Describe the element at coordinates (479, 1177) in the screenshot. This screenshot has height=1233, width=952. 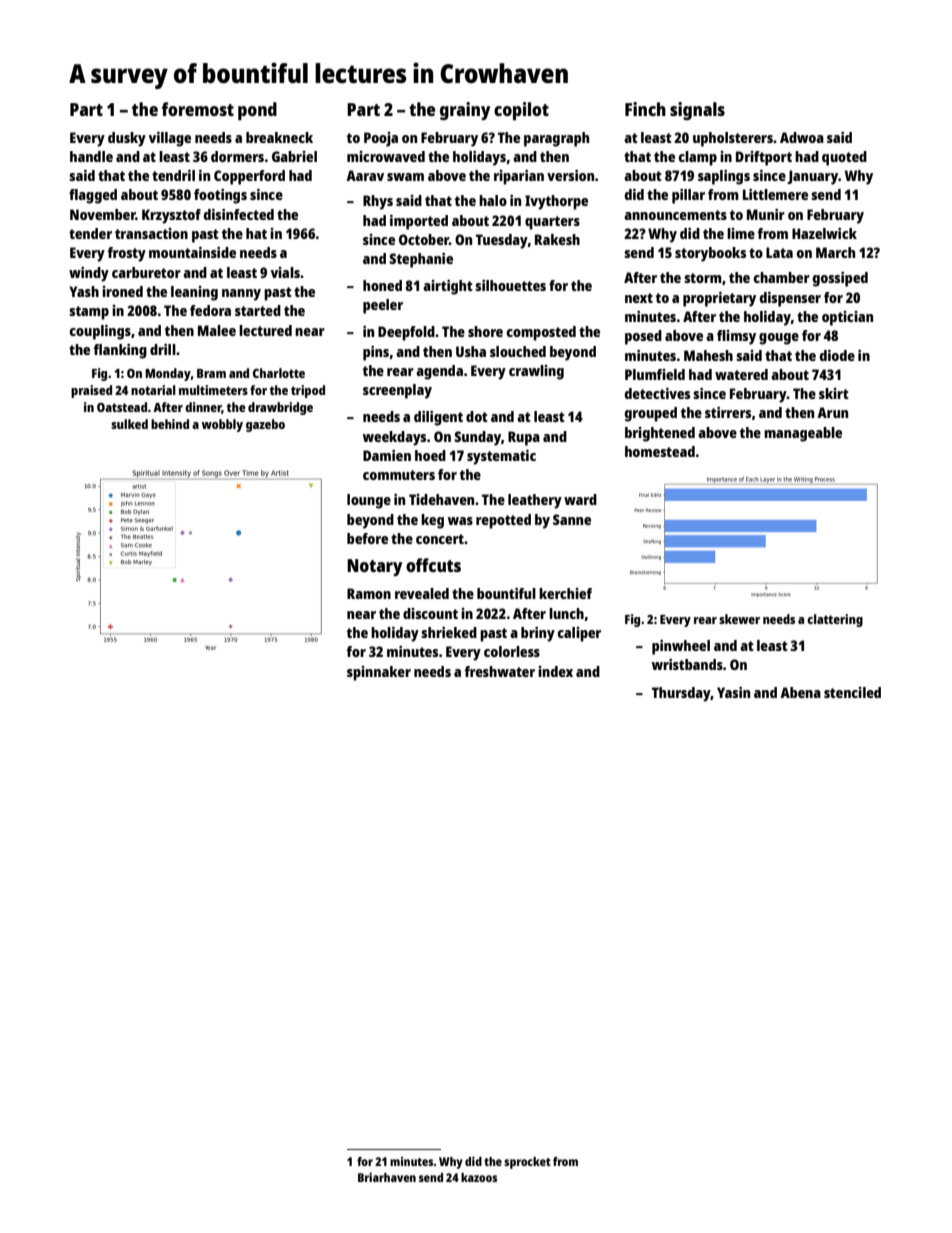
I see `kazoos` at that location.
